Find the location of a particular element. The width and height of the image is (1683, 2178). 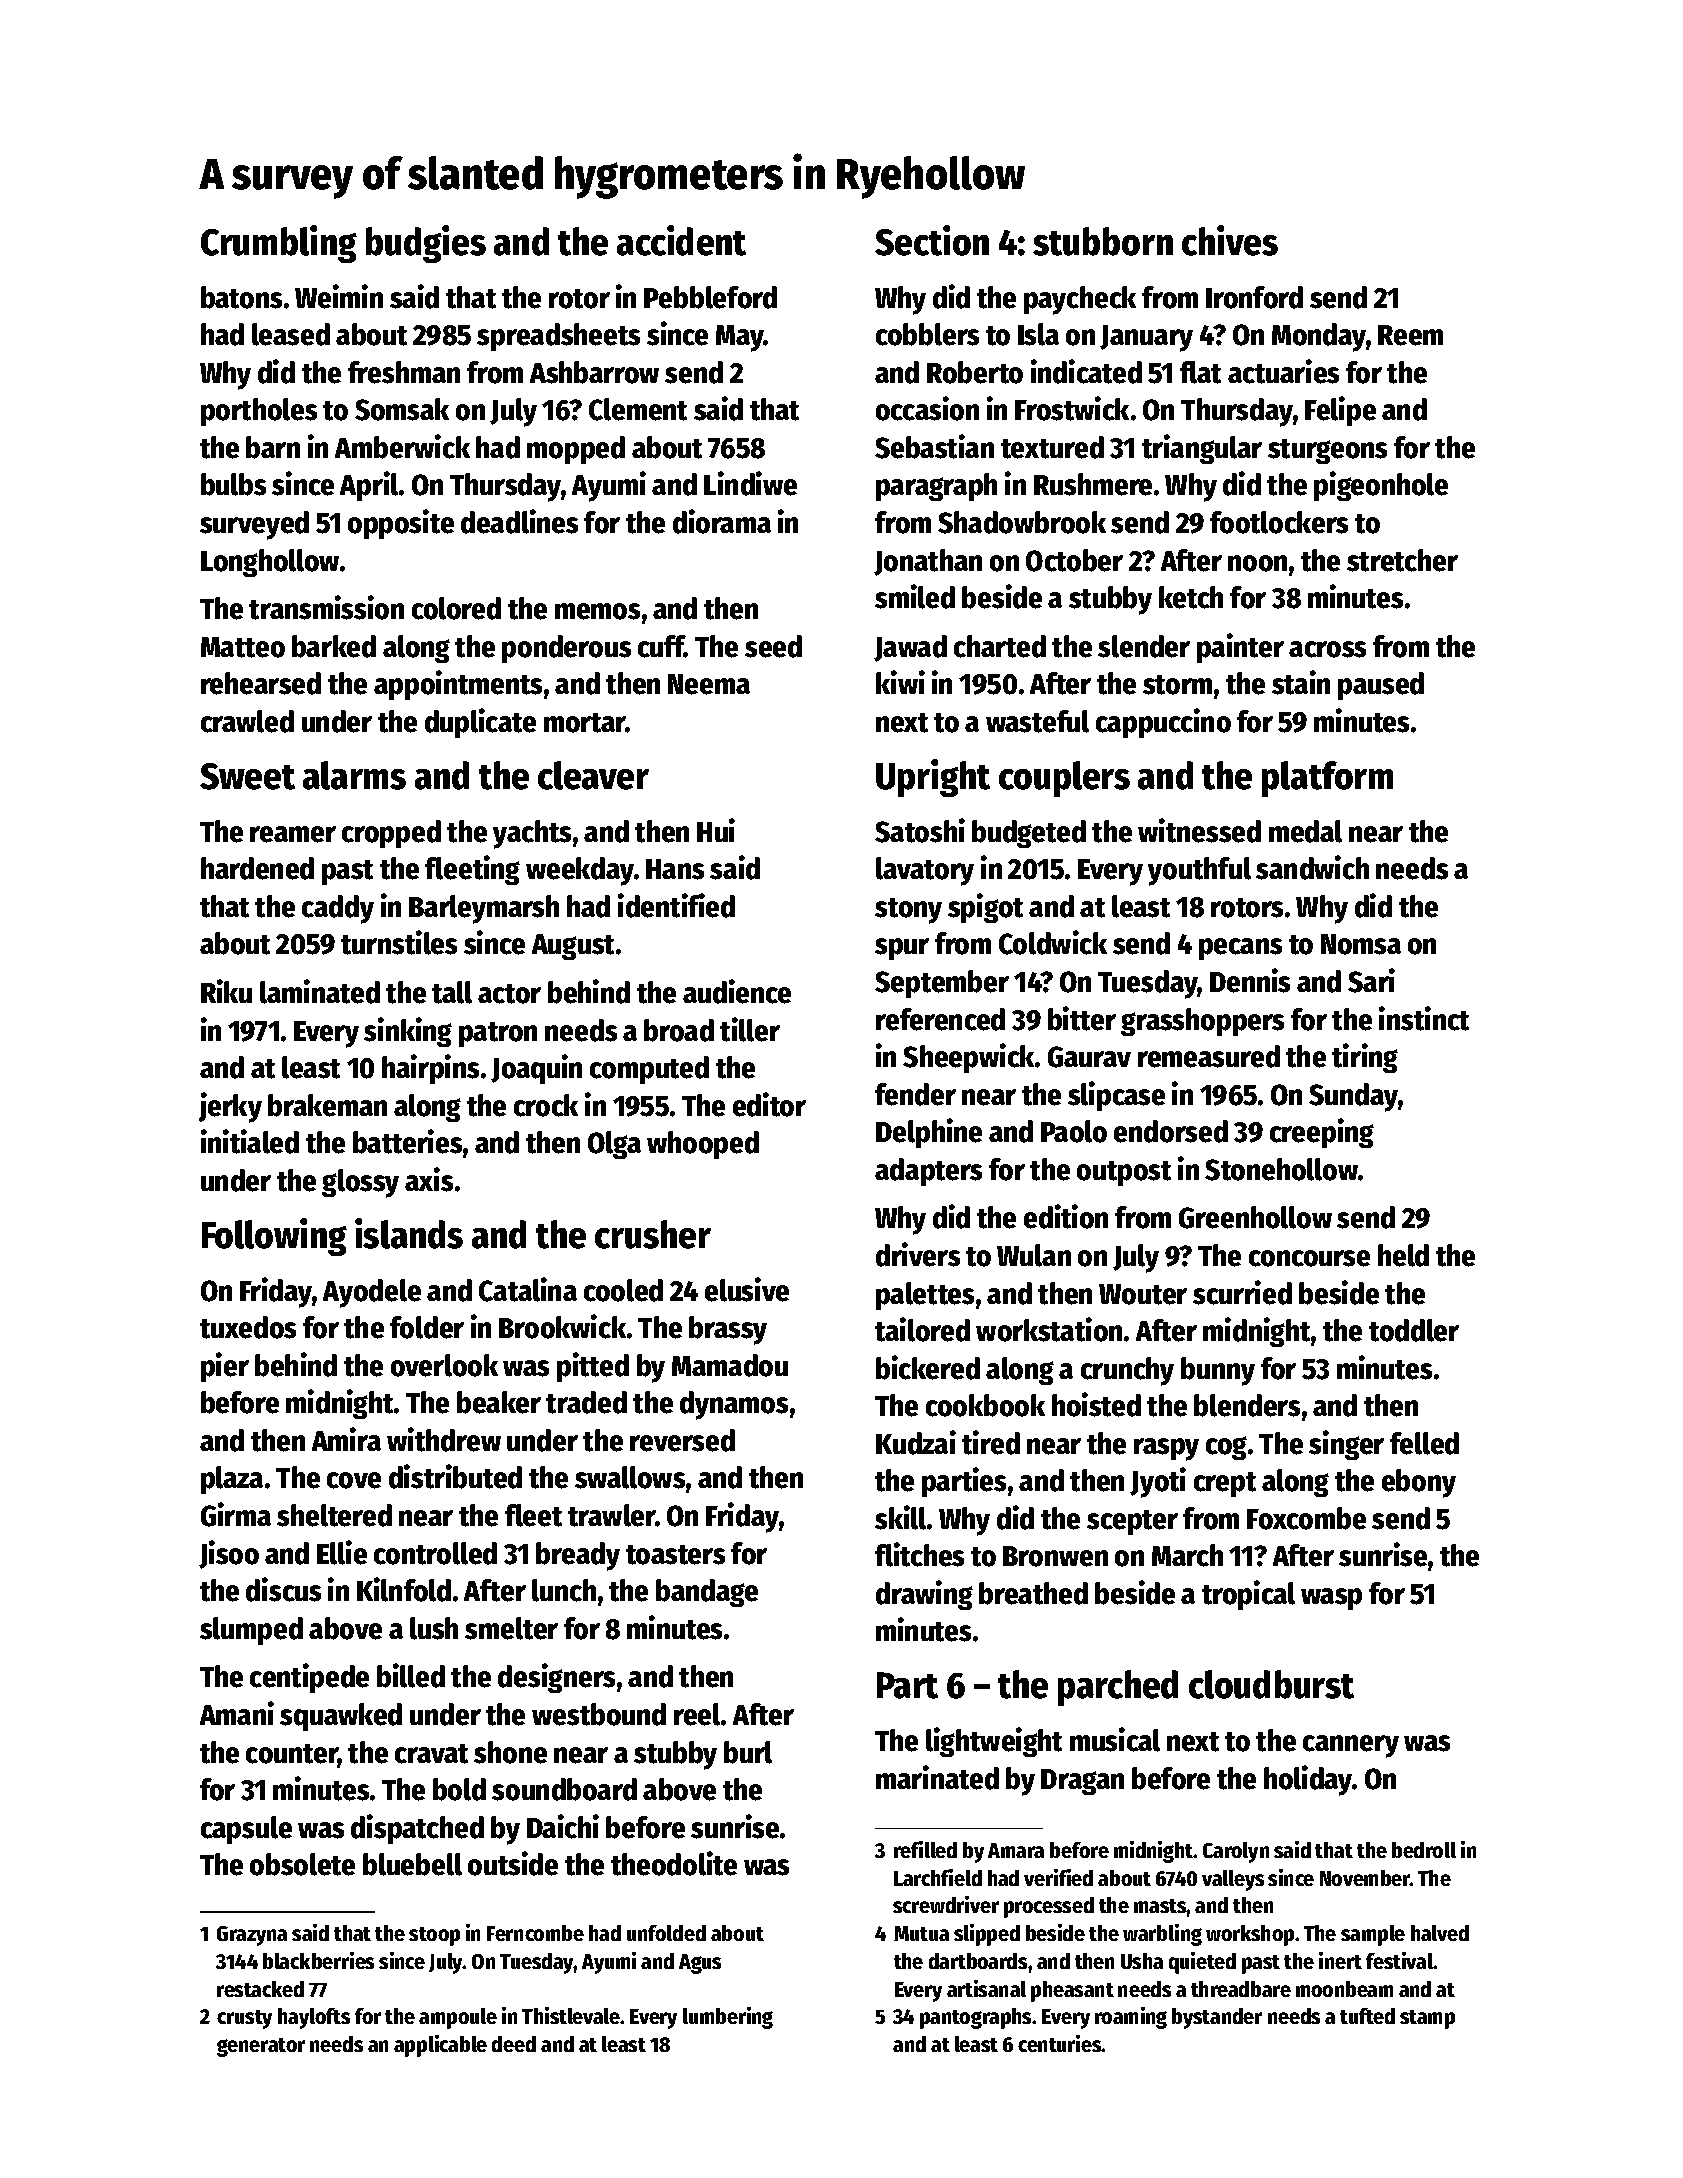

flitches is located at coordinates (919, 1554).
